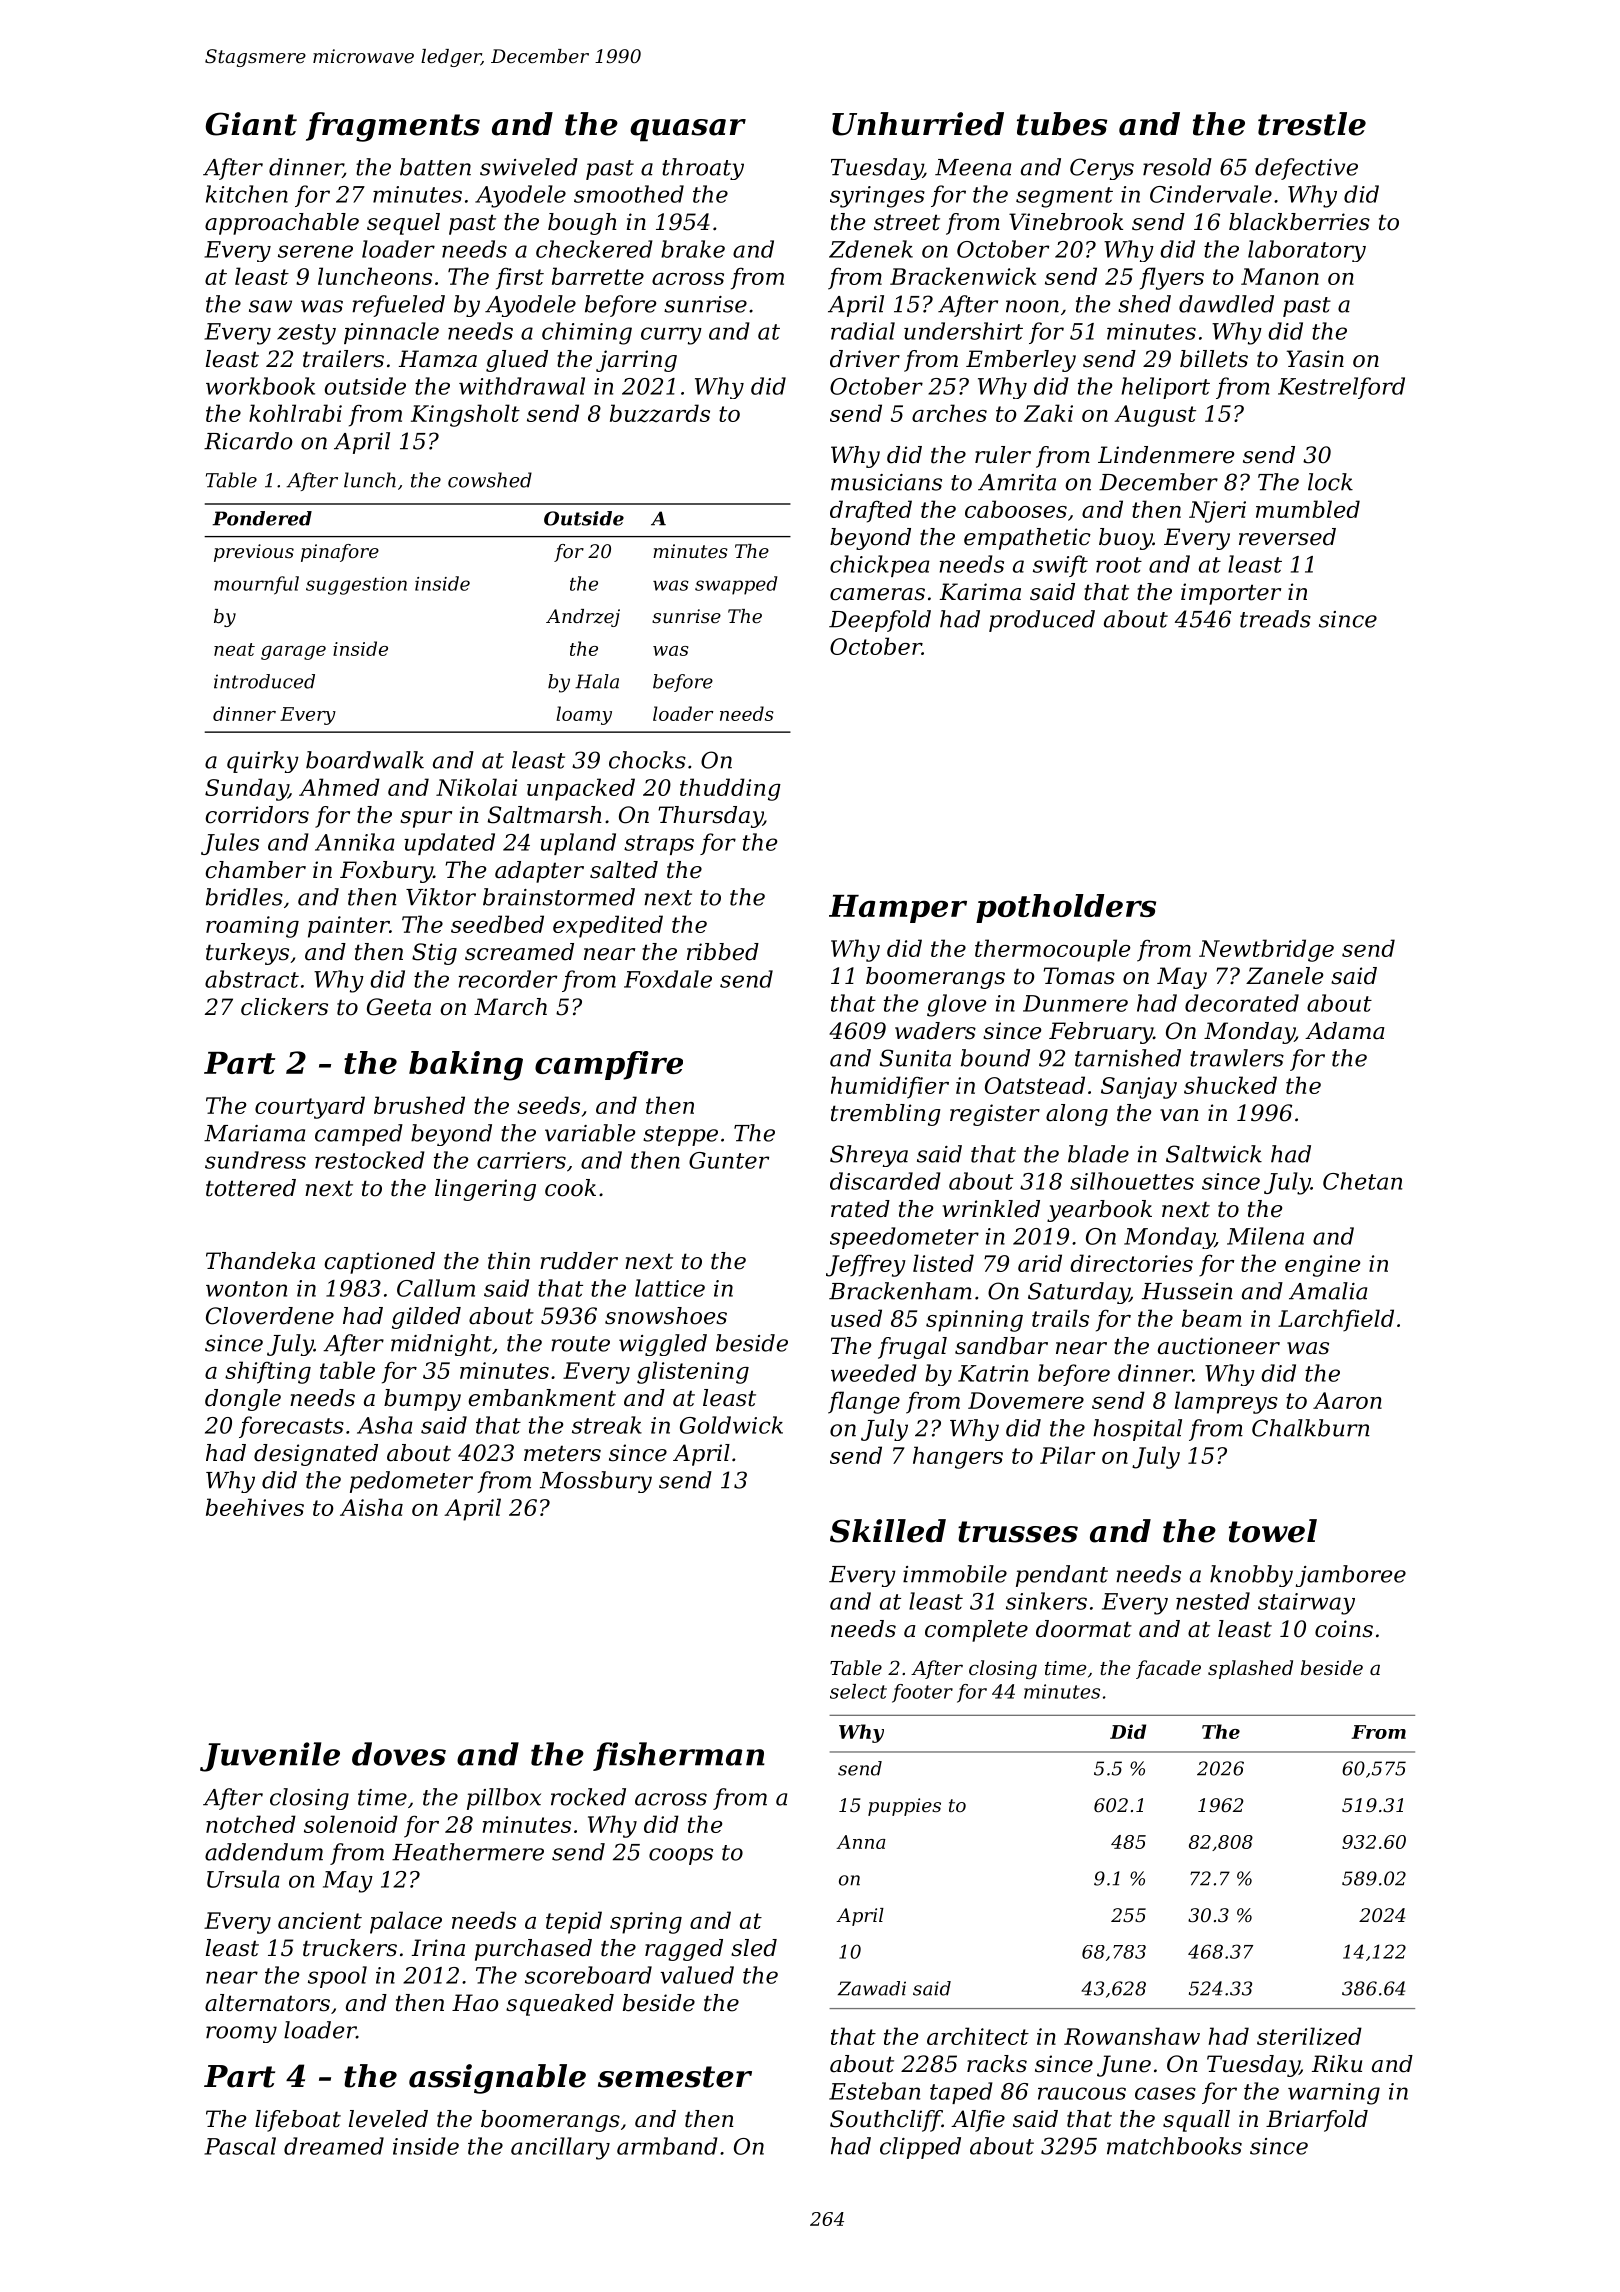 Image resolution: width=1620 pixels, height=2292 pixels. I want to click on wonton, so click(246, 1289).
